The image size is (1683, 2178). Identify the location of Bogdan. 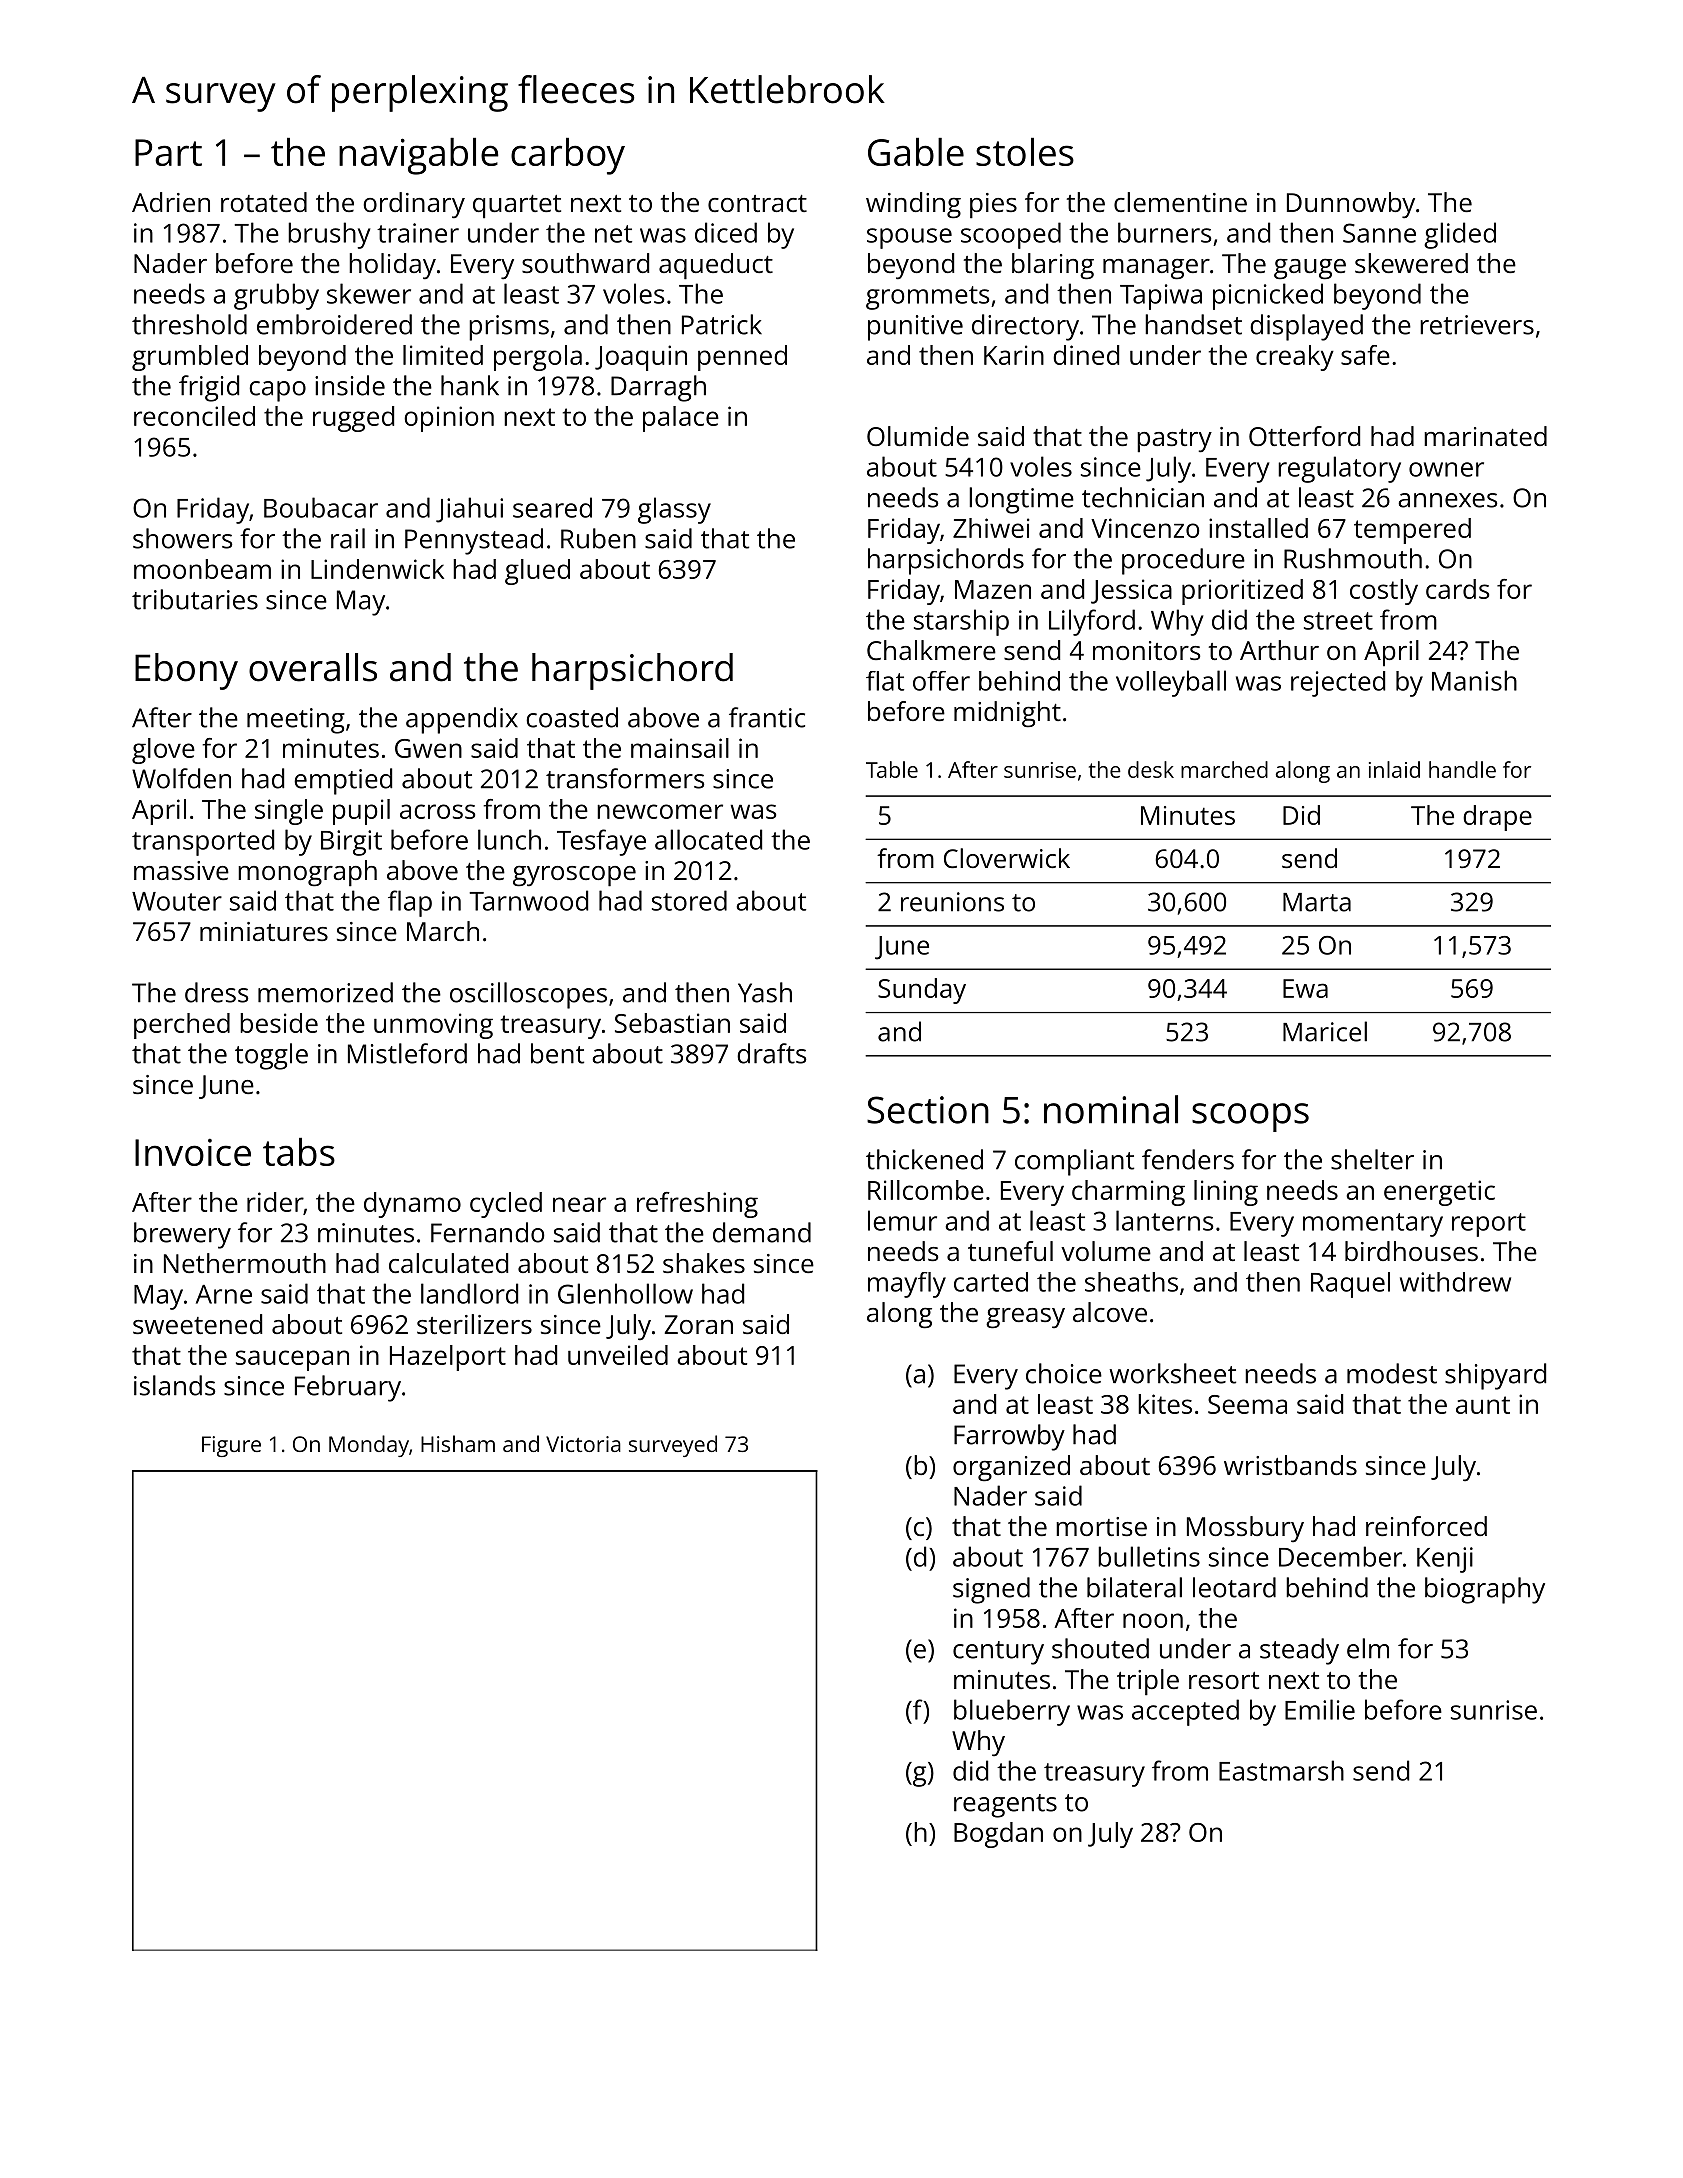
(998, 1835).
